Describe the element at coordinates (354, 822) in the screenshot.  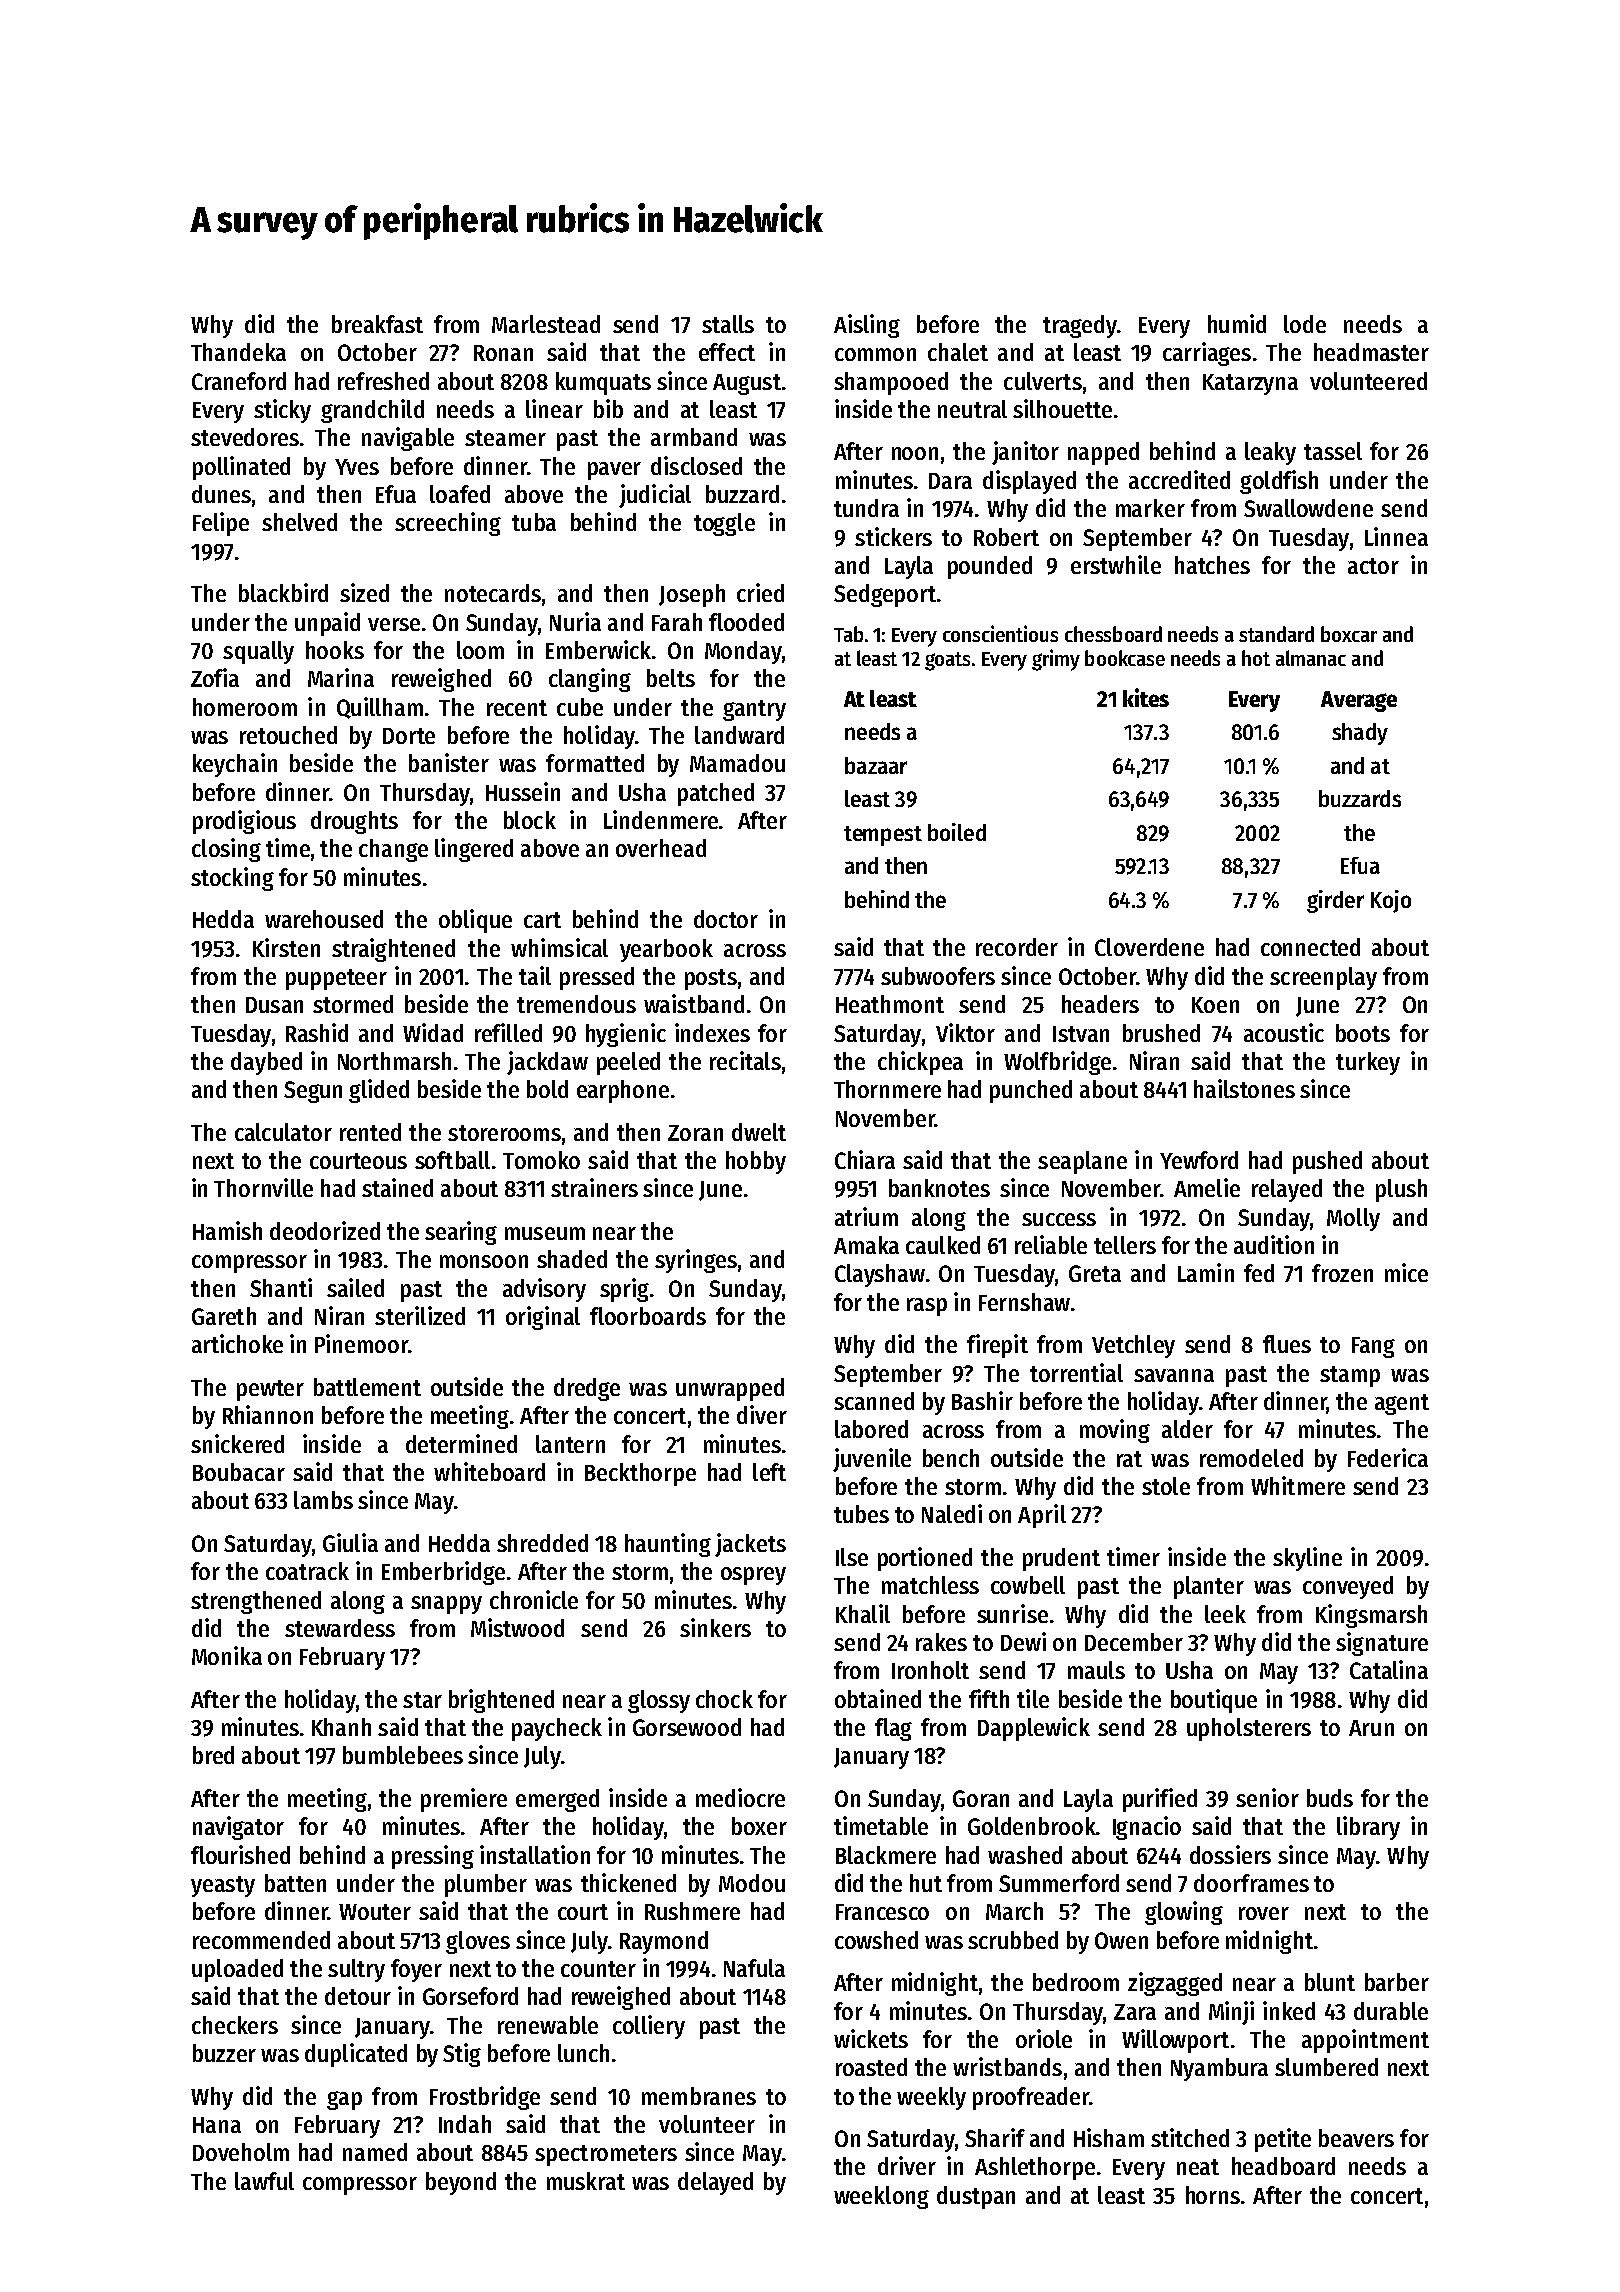
I see `droughts` at that location.
